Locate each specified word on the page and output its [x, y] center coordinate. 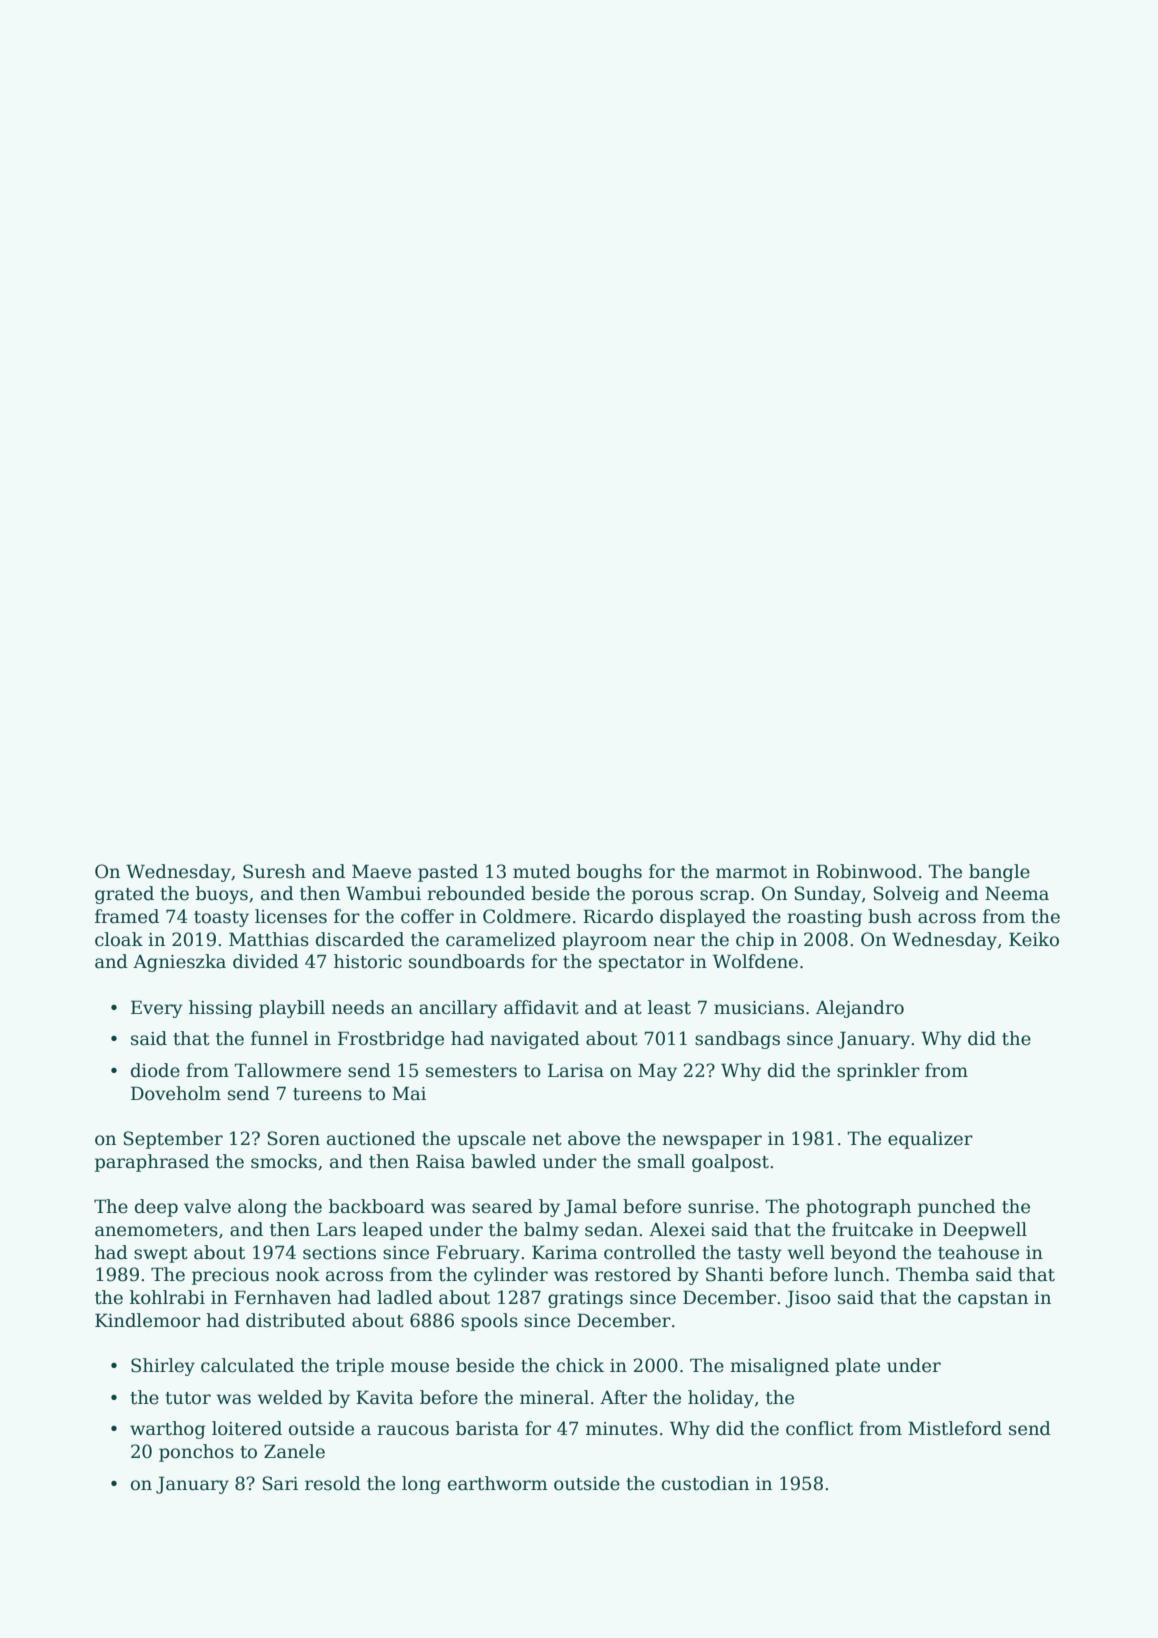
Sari [280, 1483]
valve [207, 1206]
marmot [751, 872]
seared [502, 1206]
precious [230, 1276]
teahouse [978, 1252]
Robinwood [866, 871]
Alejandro [860, 1009]
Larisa [576, 1070]
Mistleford [955, 1428]
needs [358, 1007]
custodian [705, 1483]
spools [489, 1322]
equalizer [930, 1140]
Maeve [381, 871]
